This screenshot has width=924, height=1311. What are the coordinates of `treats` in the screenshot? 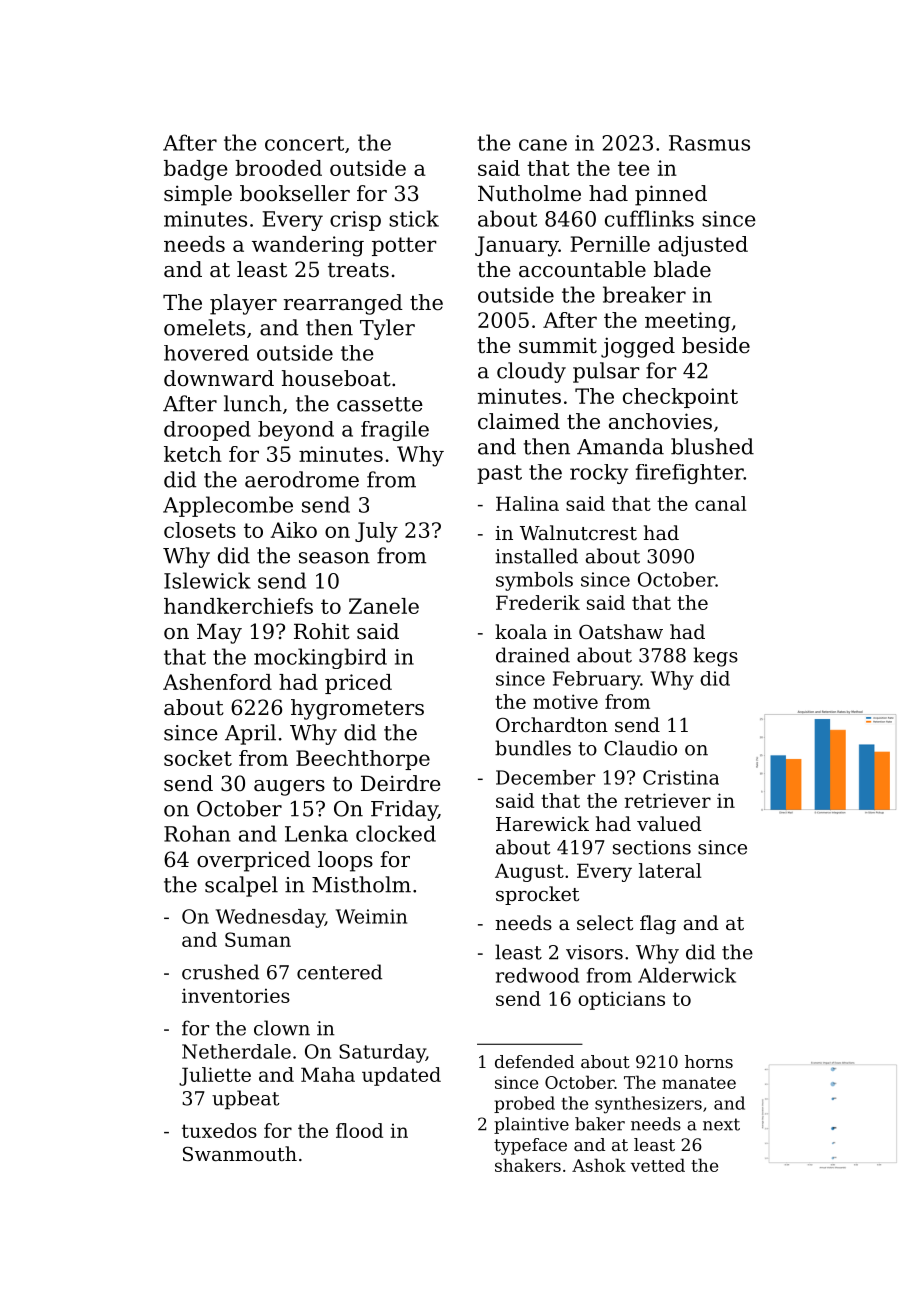 It's located at (358, 270).
